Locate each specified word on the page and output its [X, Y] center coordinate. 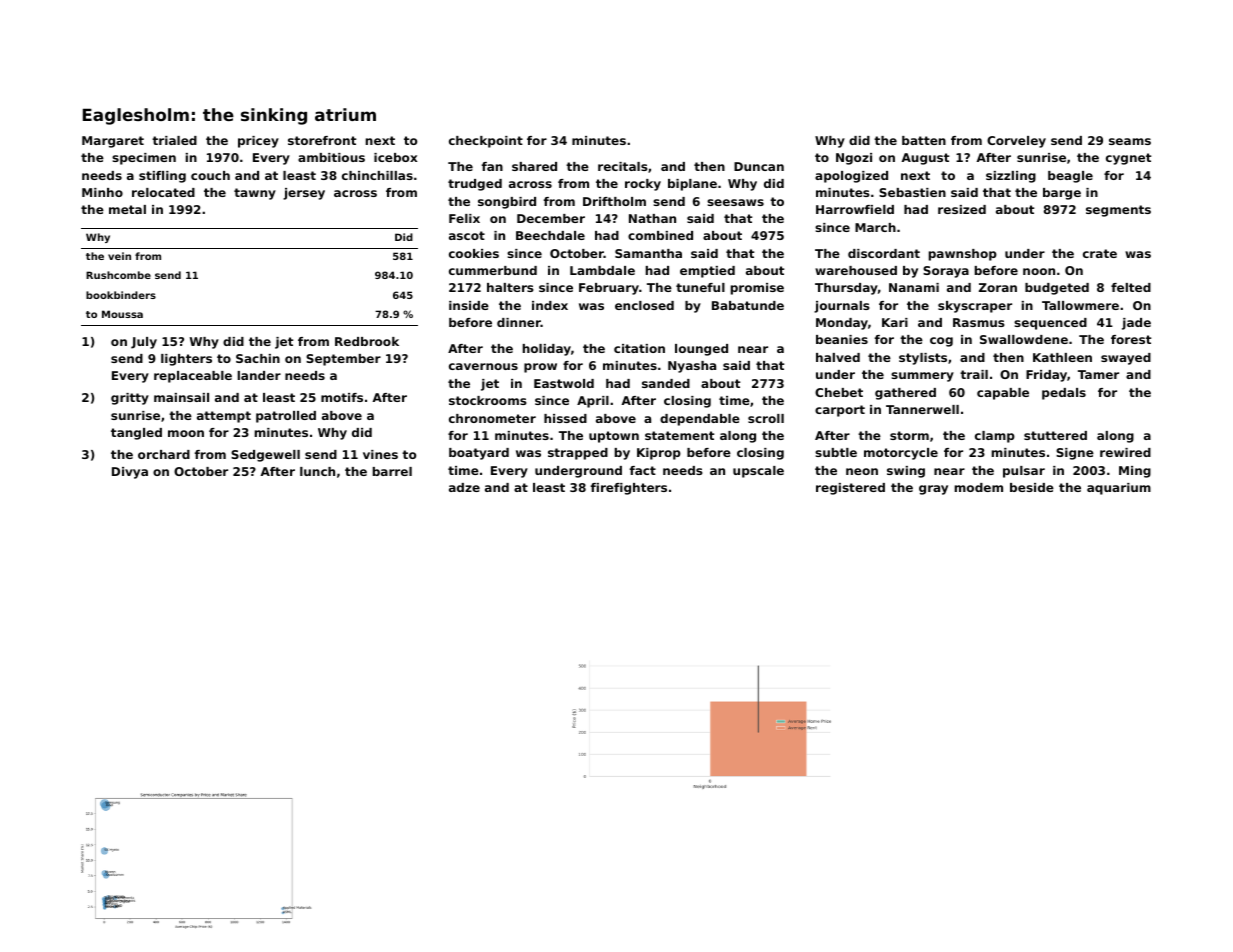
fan [492, 166]
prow [540, 368]
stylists [923, 359]
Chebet [839, 392]
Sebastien [912, 192]
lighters [186, 360]
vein [119, 256]
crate [1100, 253]
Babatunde [748, 305]
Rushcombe [118, 275]
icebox [396, 157]
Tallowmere [1080, 305]
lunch [317, 471]
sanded [666, 383]
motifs [342, 397]
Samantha [648, 253]
